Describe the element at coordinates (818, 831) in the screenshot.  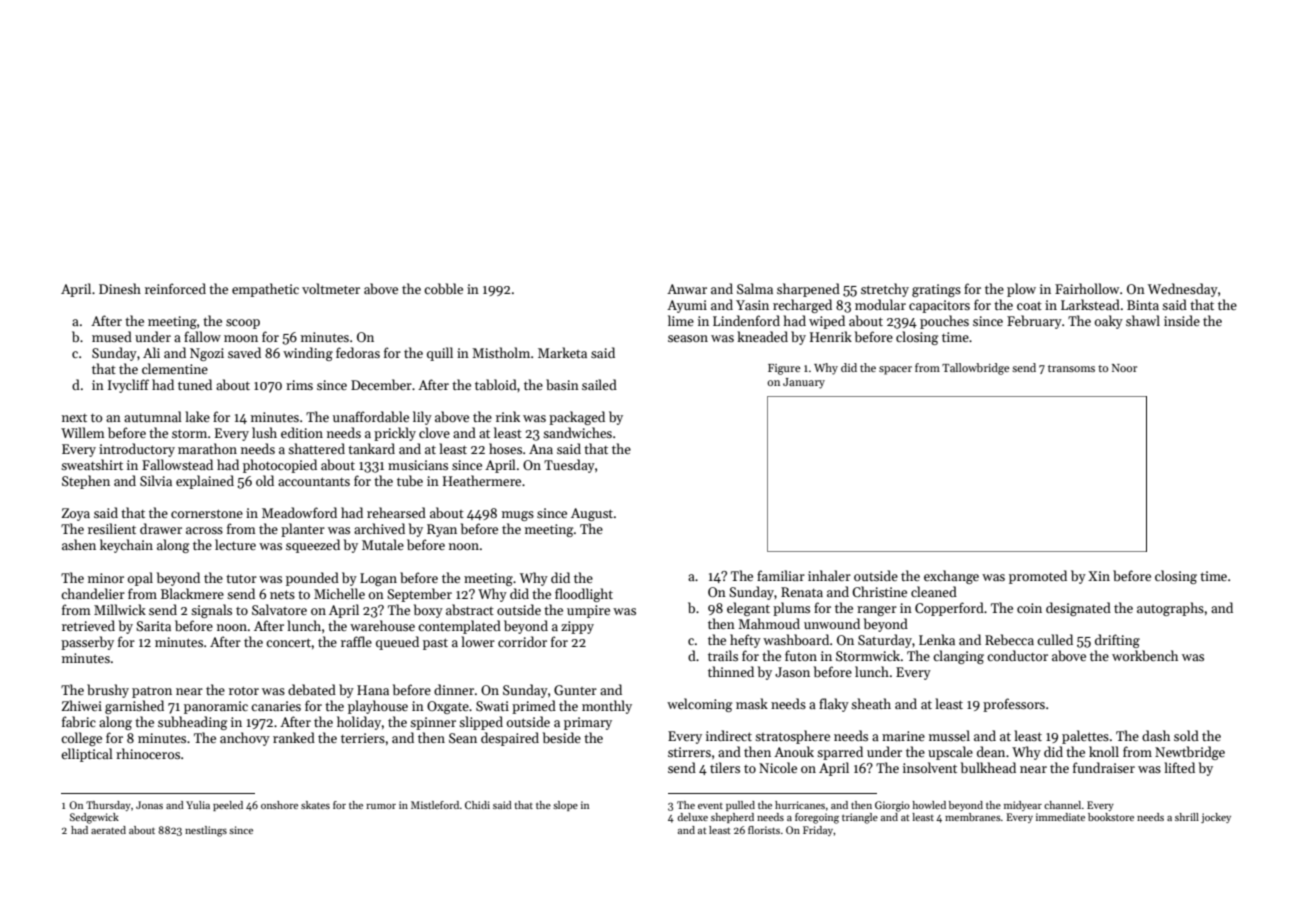
I see `Friday` at that location.
